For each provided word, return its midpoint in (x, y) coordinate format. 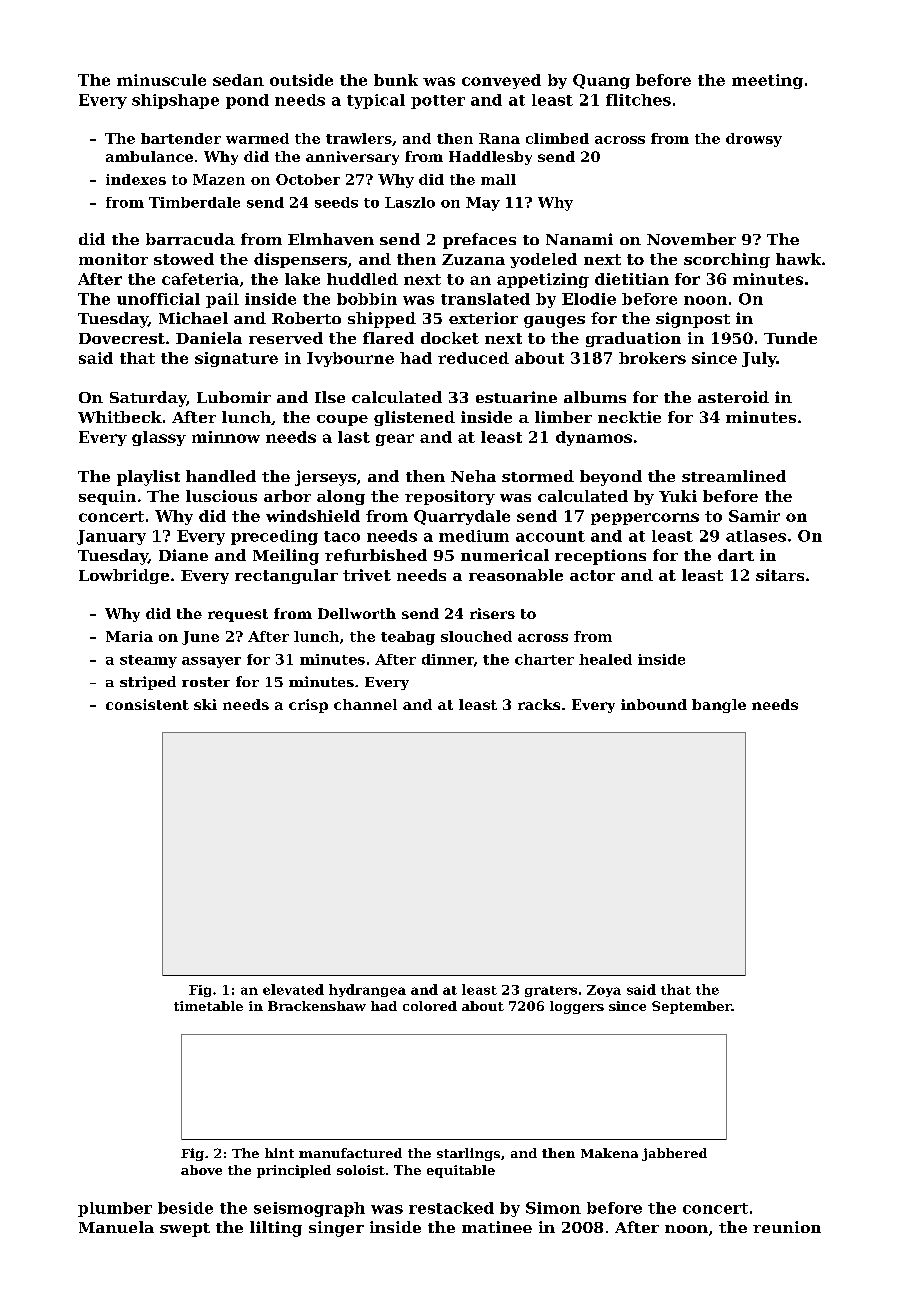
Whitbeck (120, 417)
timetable (208, 1006)
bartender (181, 138)
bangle (719, 706)
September (691, 1007)
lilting (276, 1229)
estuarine (516, 397)
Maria (129, 636)
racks (539, 704)
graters (551, 991)
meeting (767, 81)
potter (438, 102)
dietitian (632, 279)
